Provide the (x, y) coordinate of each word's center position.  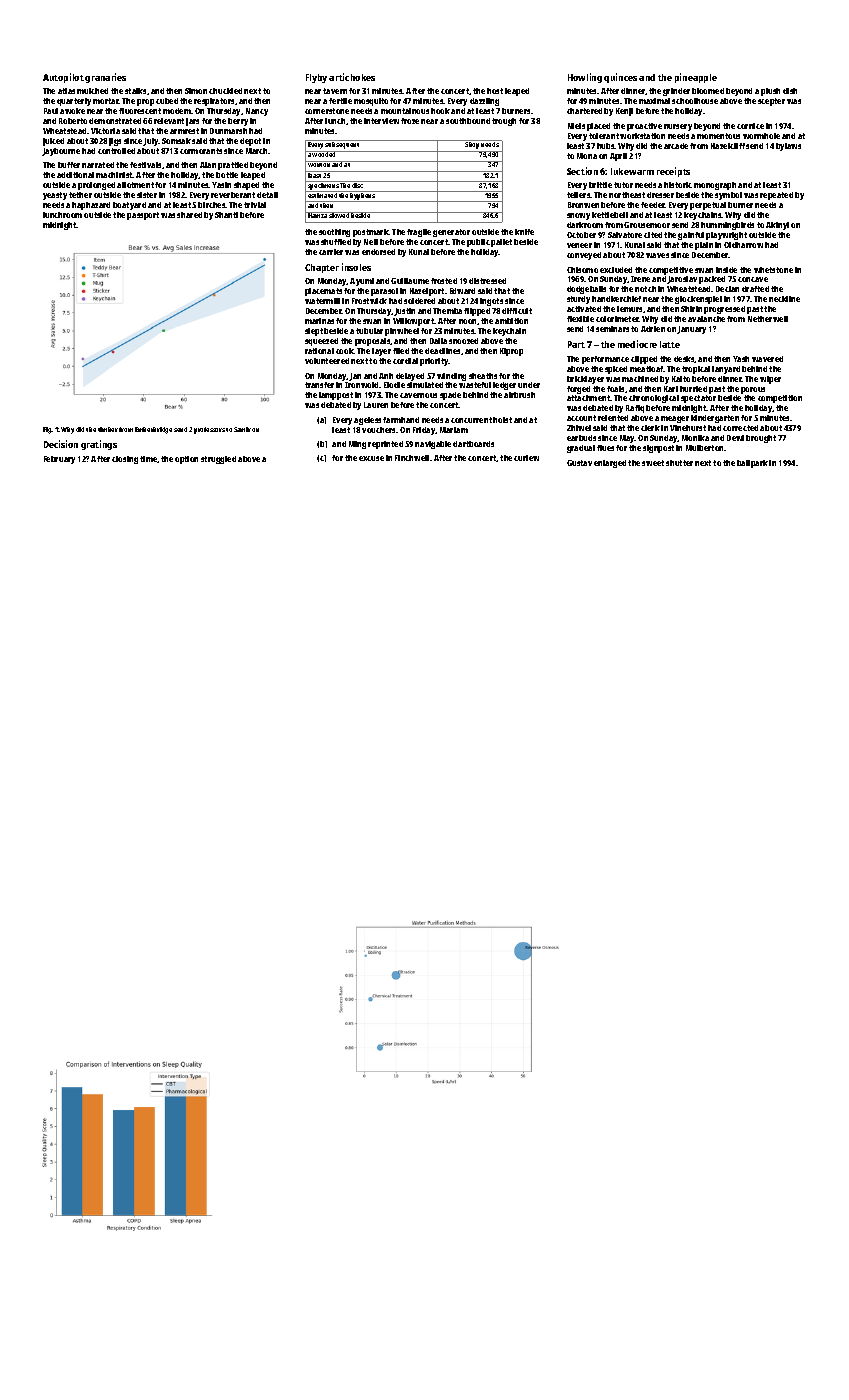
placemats (323, 292)
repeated (776, 196)
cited (653, 235)
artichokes (352, 77)
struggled (218, 460)
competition (780, 399)
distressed (487, 281)
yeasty (55, 196)
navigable (433, 445)
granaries (105, 78)
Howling (585, 78)
